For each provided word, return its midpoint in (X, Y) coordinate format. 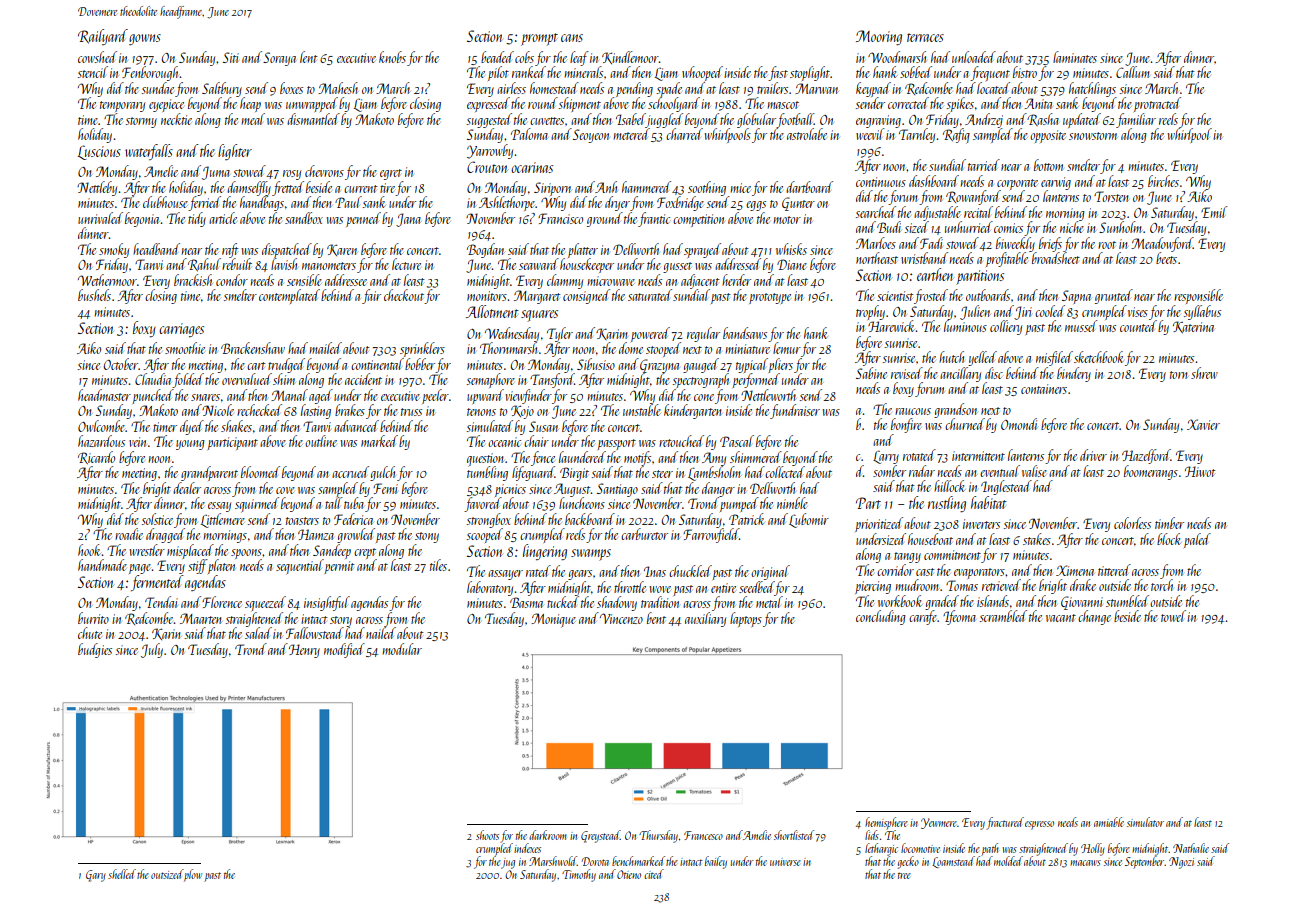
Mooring (879, 37)
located (993, 88)
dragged (165, 535)
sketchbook (1098, 357)
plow (193, 875)
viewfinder (529, 396)
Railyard (103, 37)
